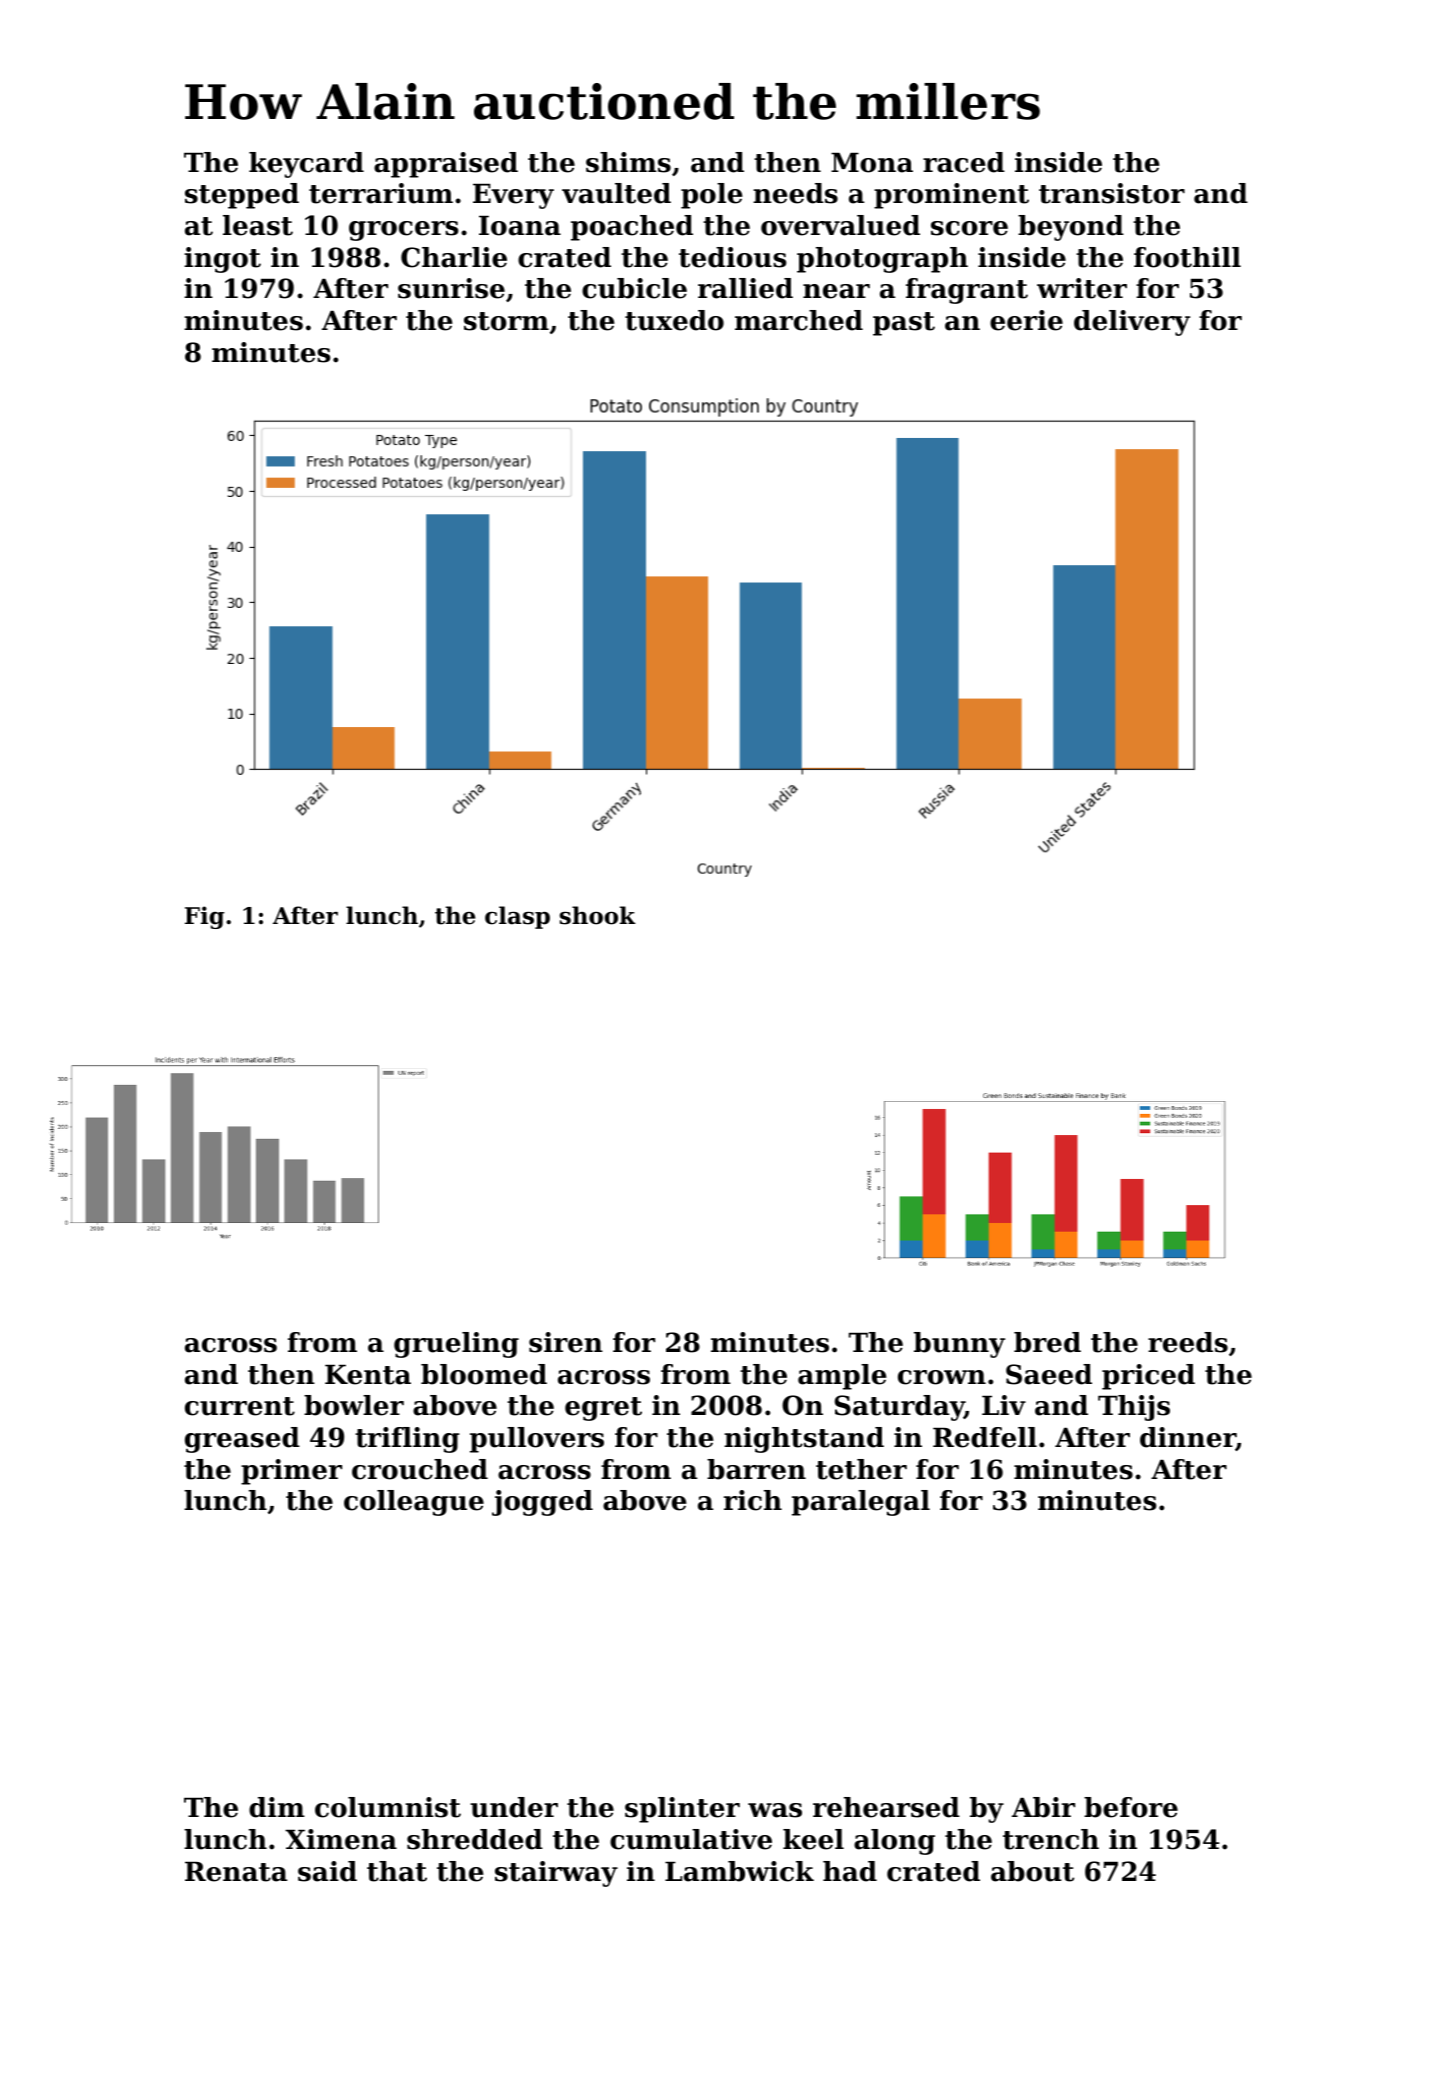 The height and width of the screenshot is (2100, 1450). What do you see at coordinates (475, 1839) in the screenshot?
I see `shredded` at bounding box center [475, 1839].
